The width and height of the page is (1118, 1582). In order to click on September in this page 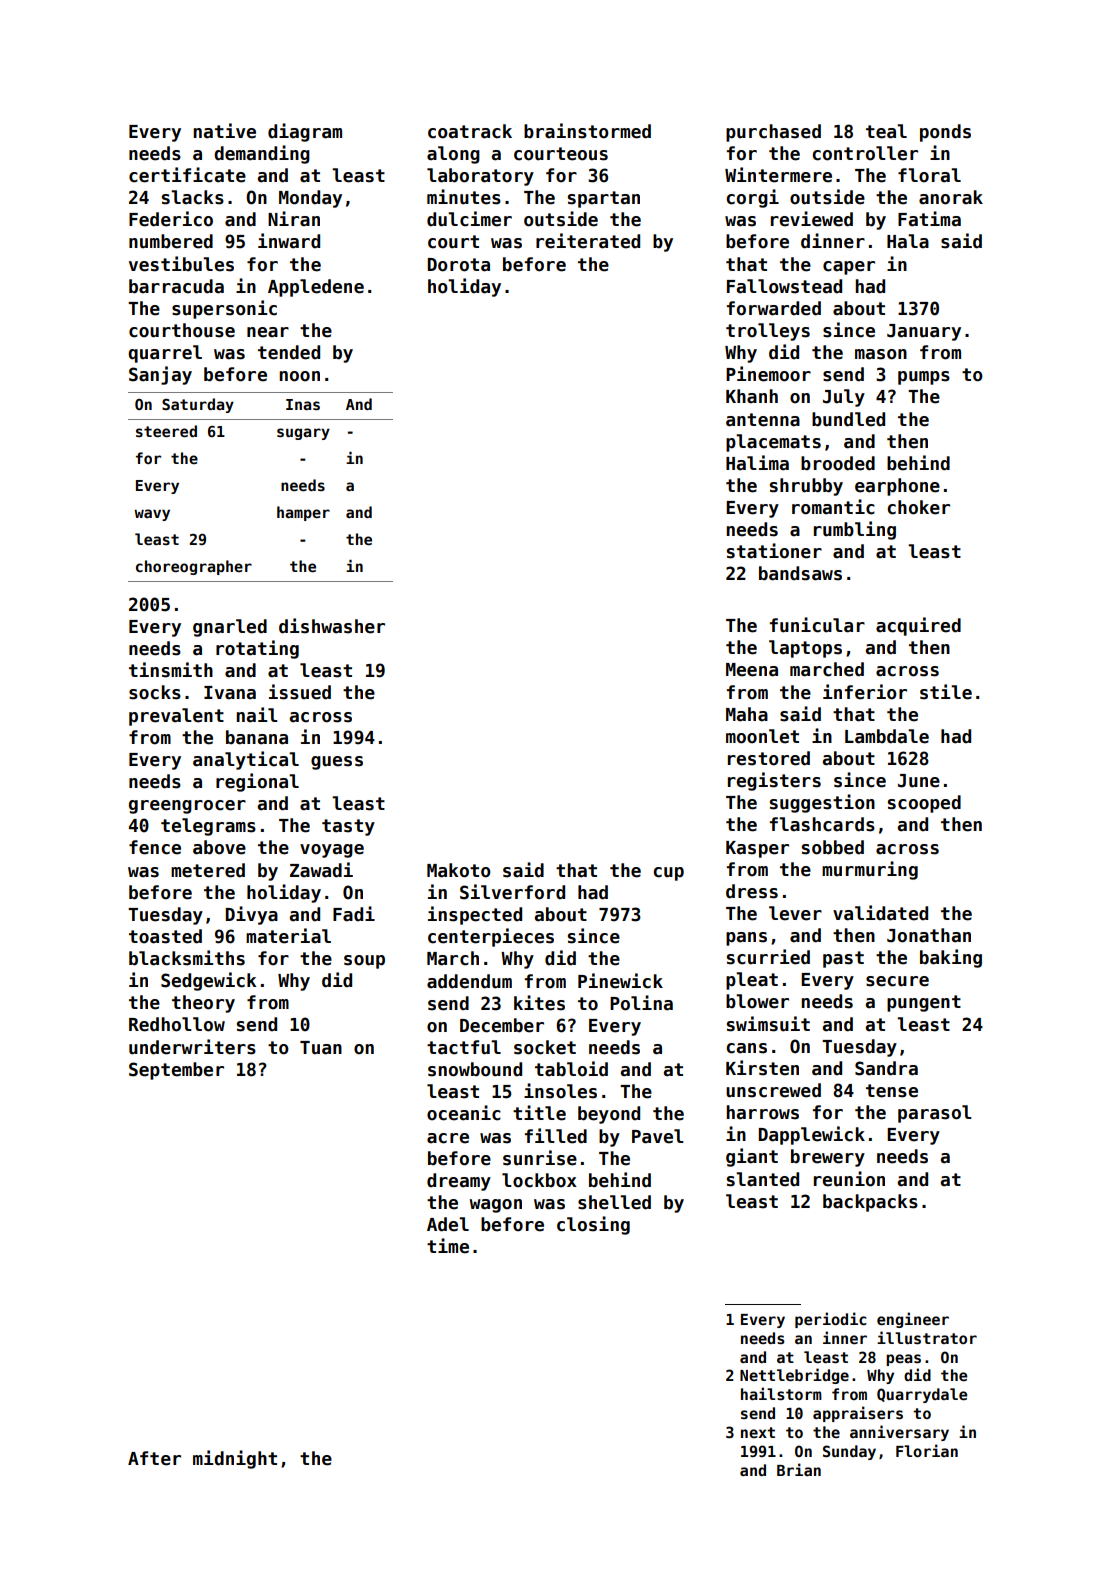, I will do `click(176, 1071)`.
